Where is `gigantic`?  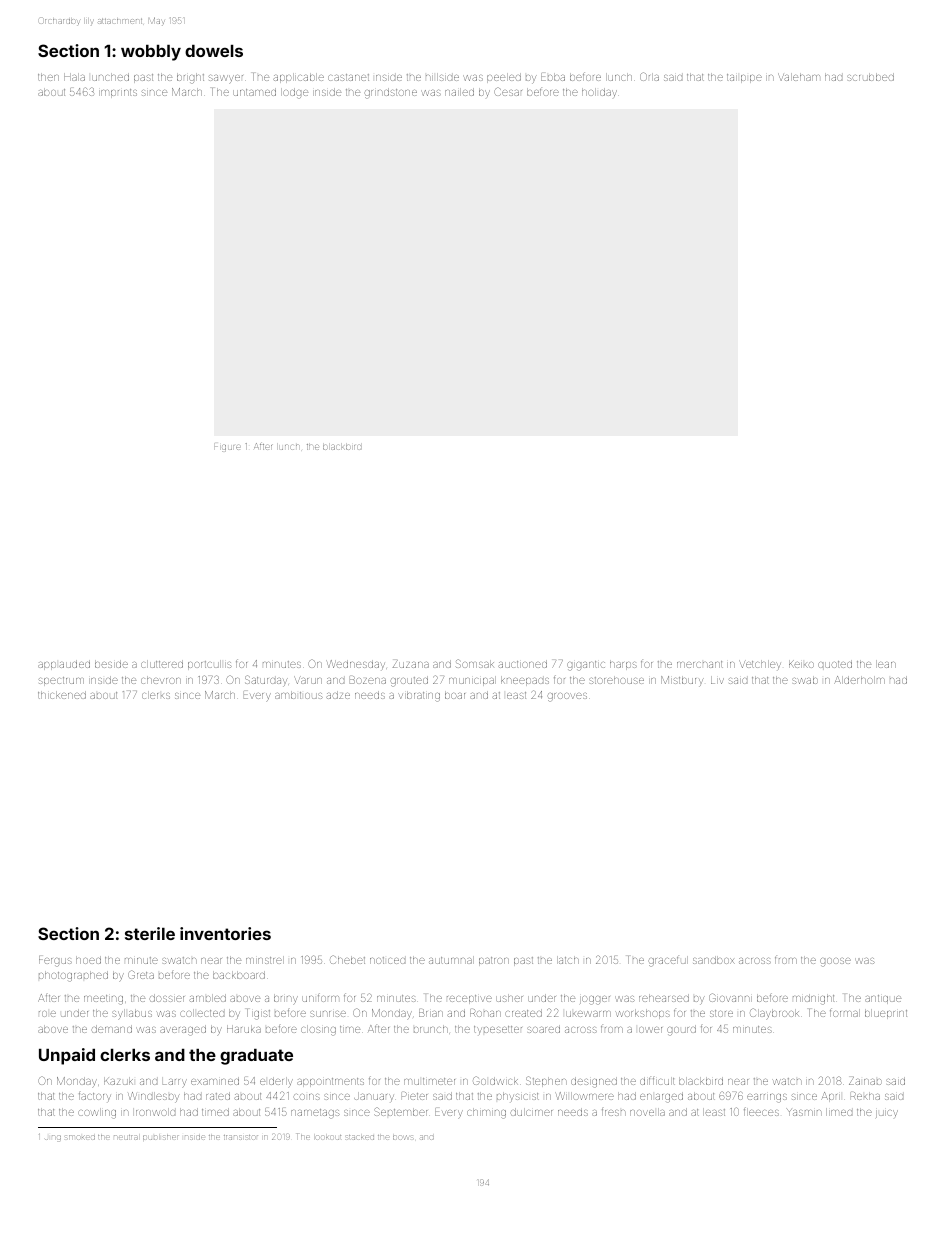
gigantic is located at coordinates (586, 666).
